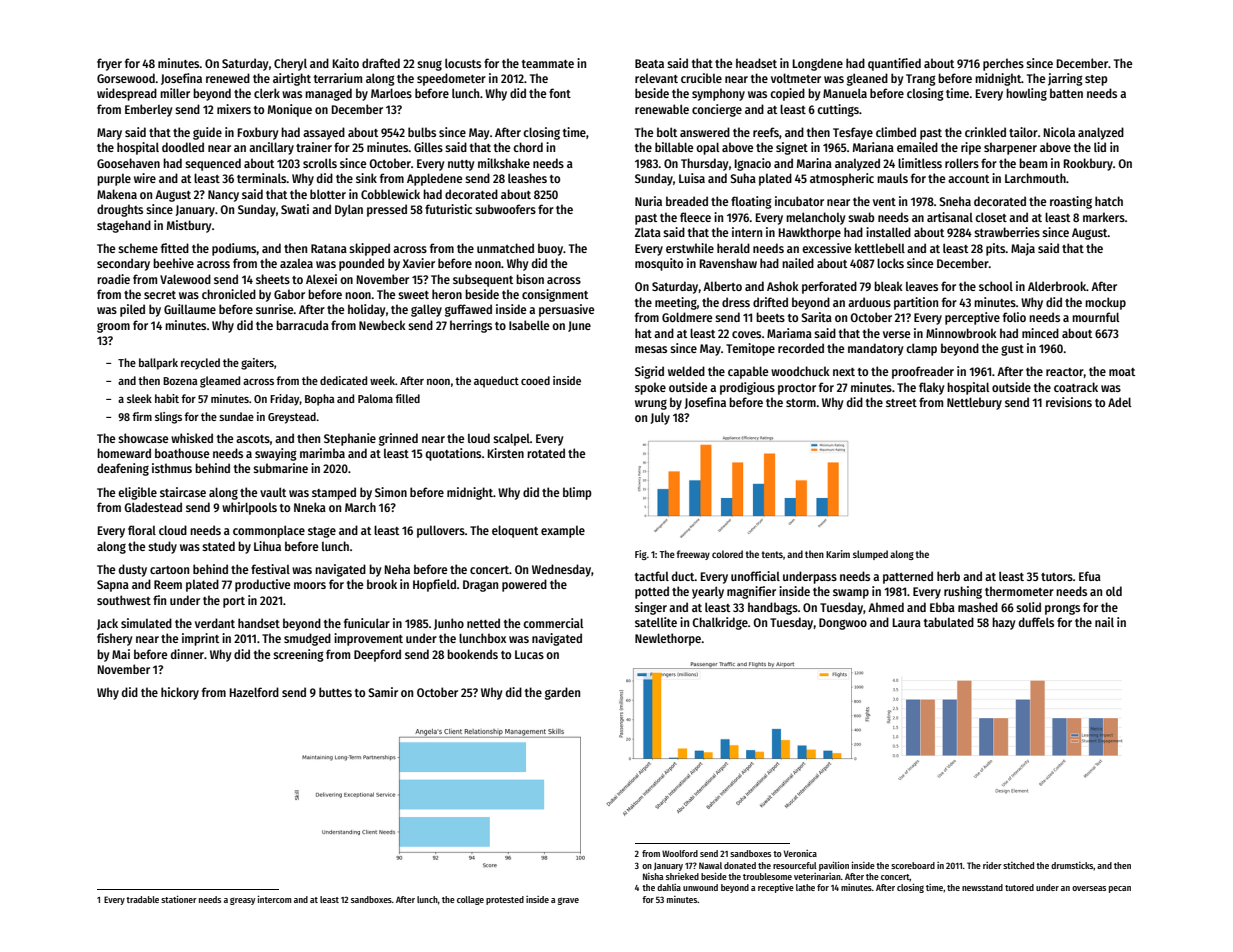 Image resolution: width=1233 pixels, height=952 pixels. Describe the element at coordinates (800, 853) in the screenshot. I see `Veronica` at that location.
